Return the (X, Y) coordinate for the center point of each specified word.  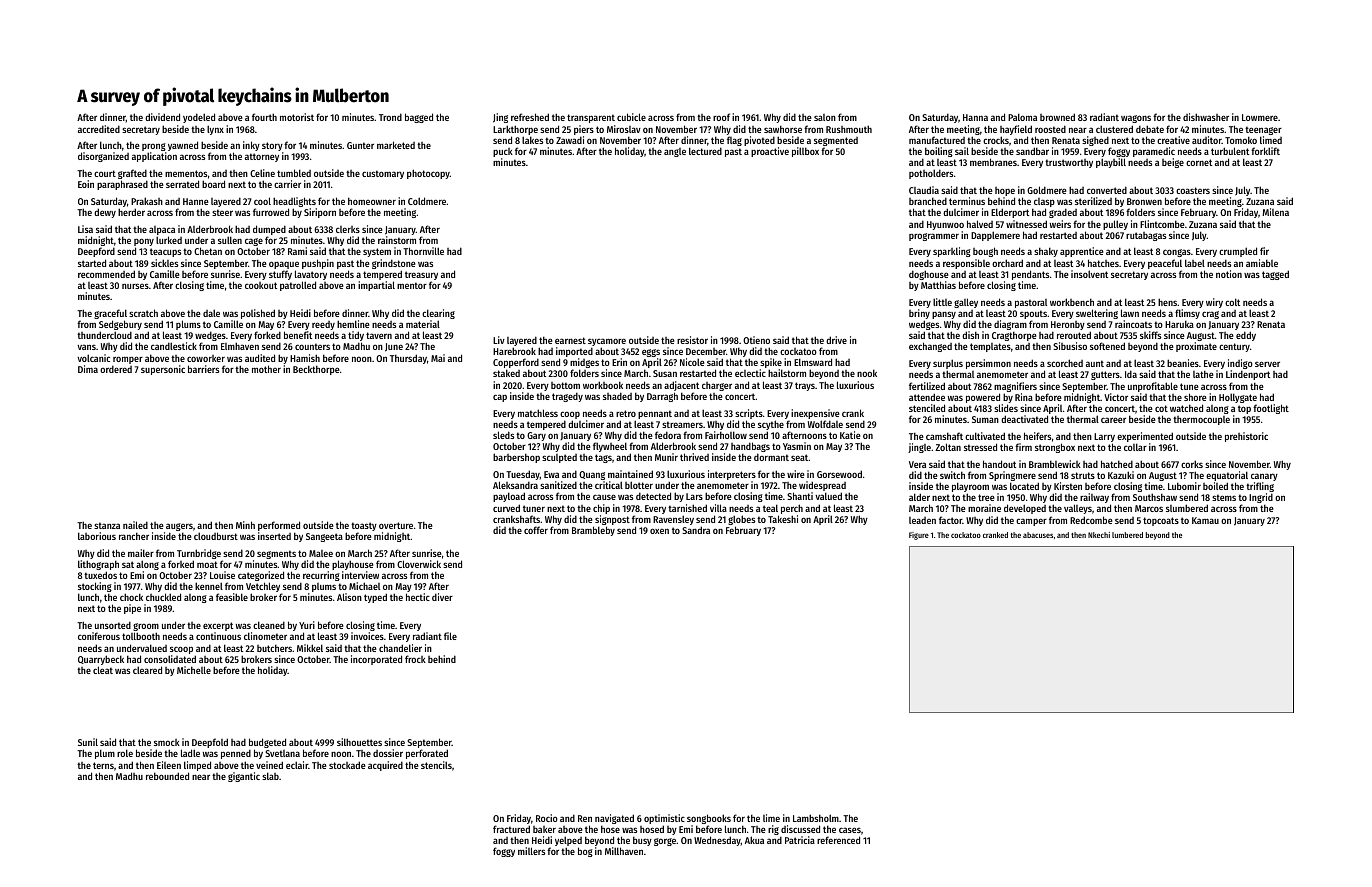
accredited (99, 129)
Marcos (1149, 508)
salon (825, 117)
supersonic (163, 370)
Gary (536, 436)
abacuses (1038, 535)
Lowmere (1260, 117)
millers (531, 851)
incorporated (376, 660)
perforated (427, 754)
